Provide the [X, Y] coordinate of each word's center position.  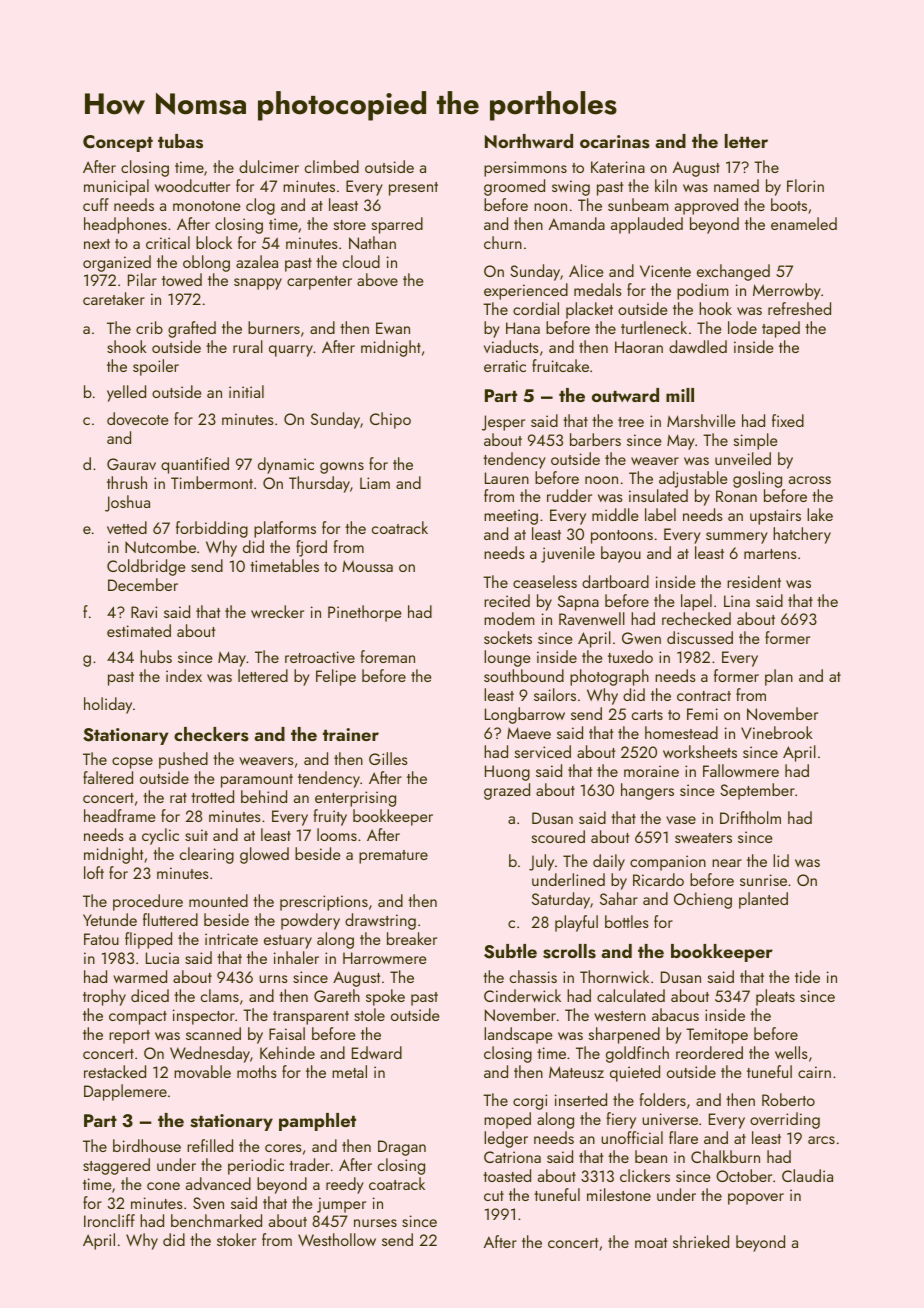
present [413, 189]
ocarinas [615, 142]
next [97, 244]
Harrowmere [385, 958]
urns [273, 979]
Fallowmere [741, 770]
